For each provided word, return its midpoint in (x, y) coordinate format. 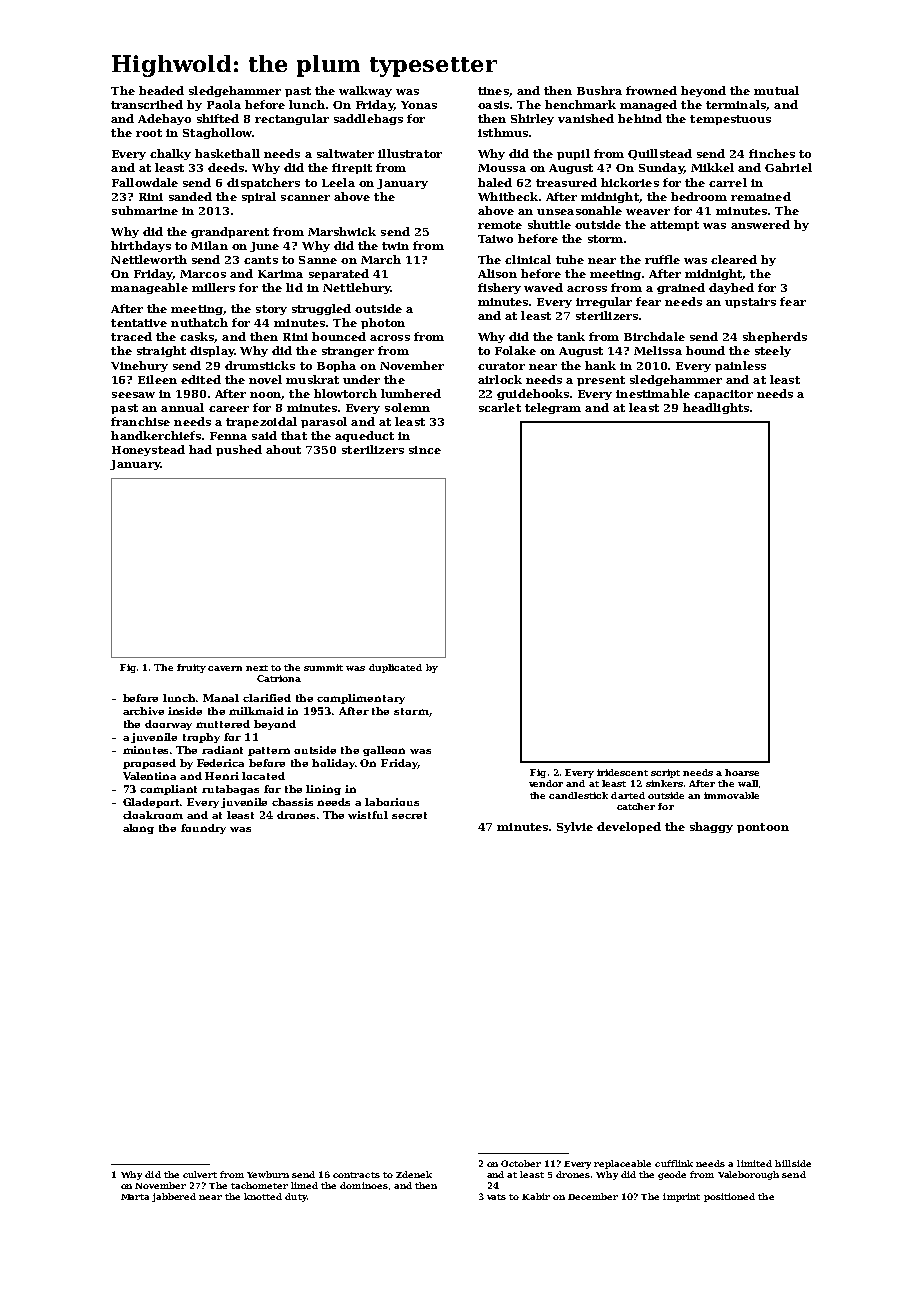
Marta (135, 1197)
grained (681, 288)
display (212, 351)
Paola (224, 104)
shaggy (711, 827)
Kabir (536, 1196)
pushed (239, 450)
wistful (368, 815)
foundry (203, 829)
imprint (681, 1197)
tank (571, 336)
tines (493, 91)
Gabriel (788, 167)
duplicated (395, 668)
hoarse (742, 772)
